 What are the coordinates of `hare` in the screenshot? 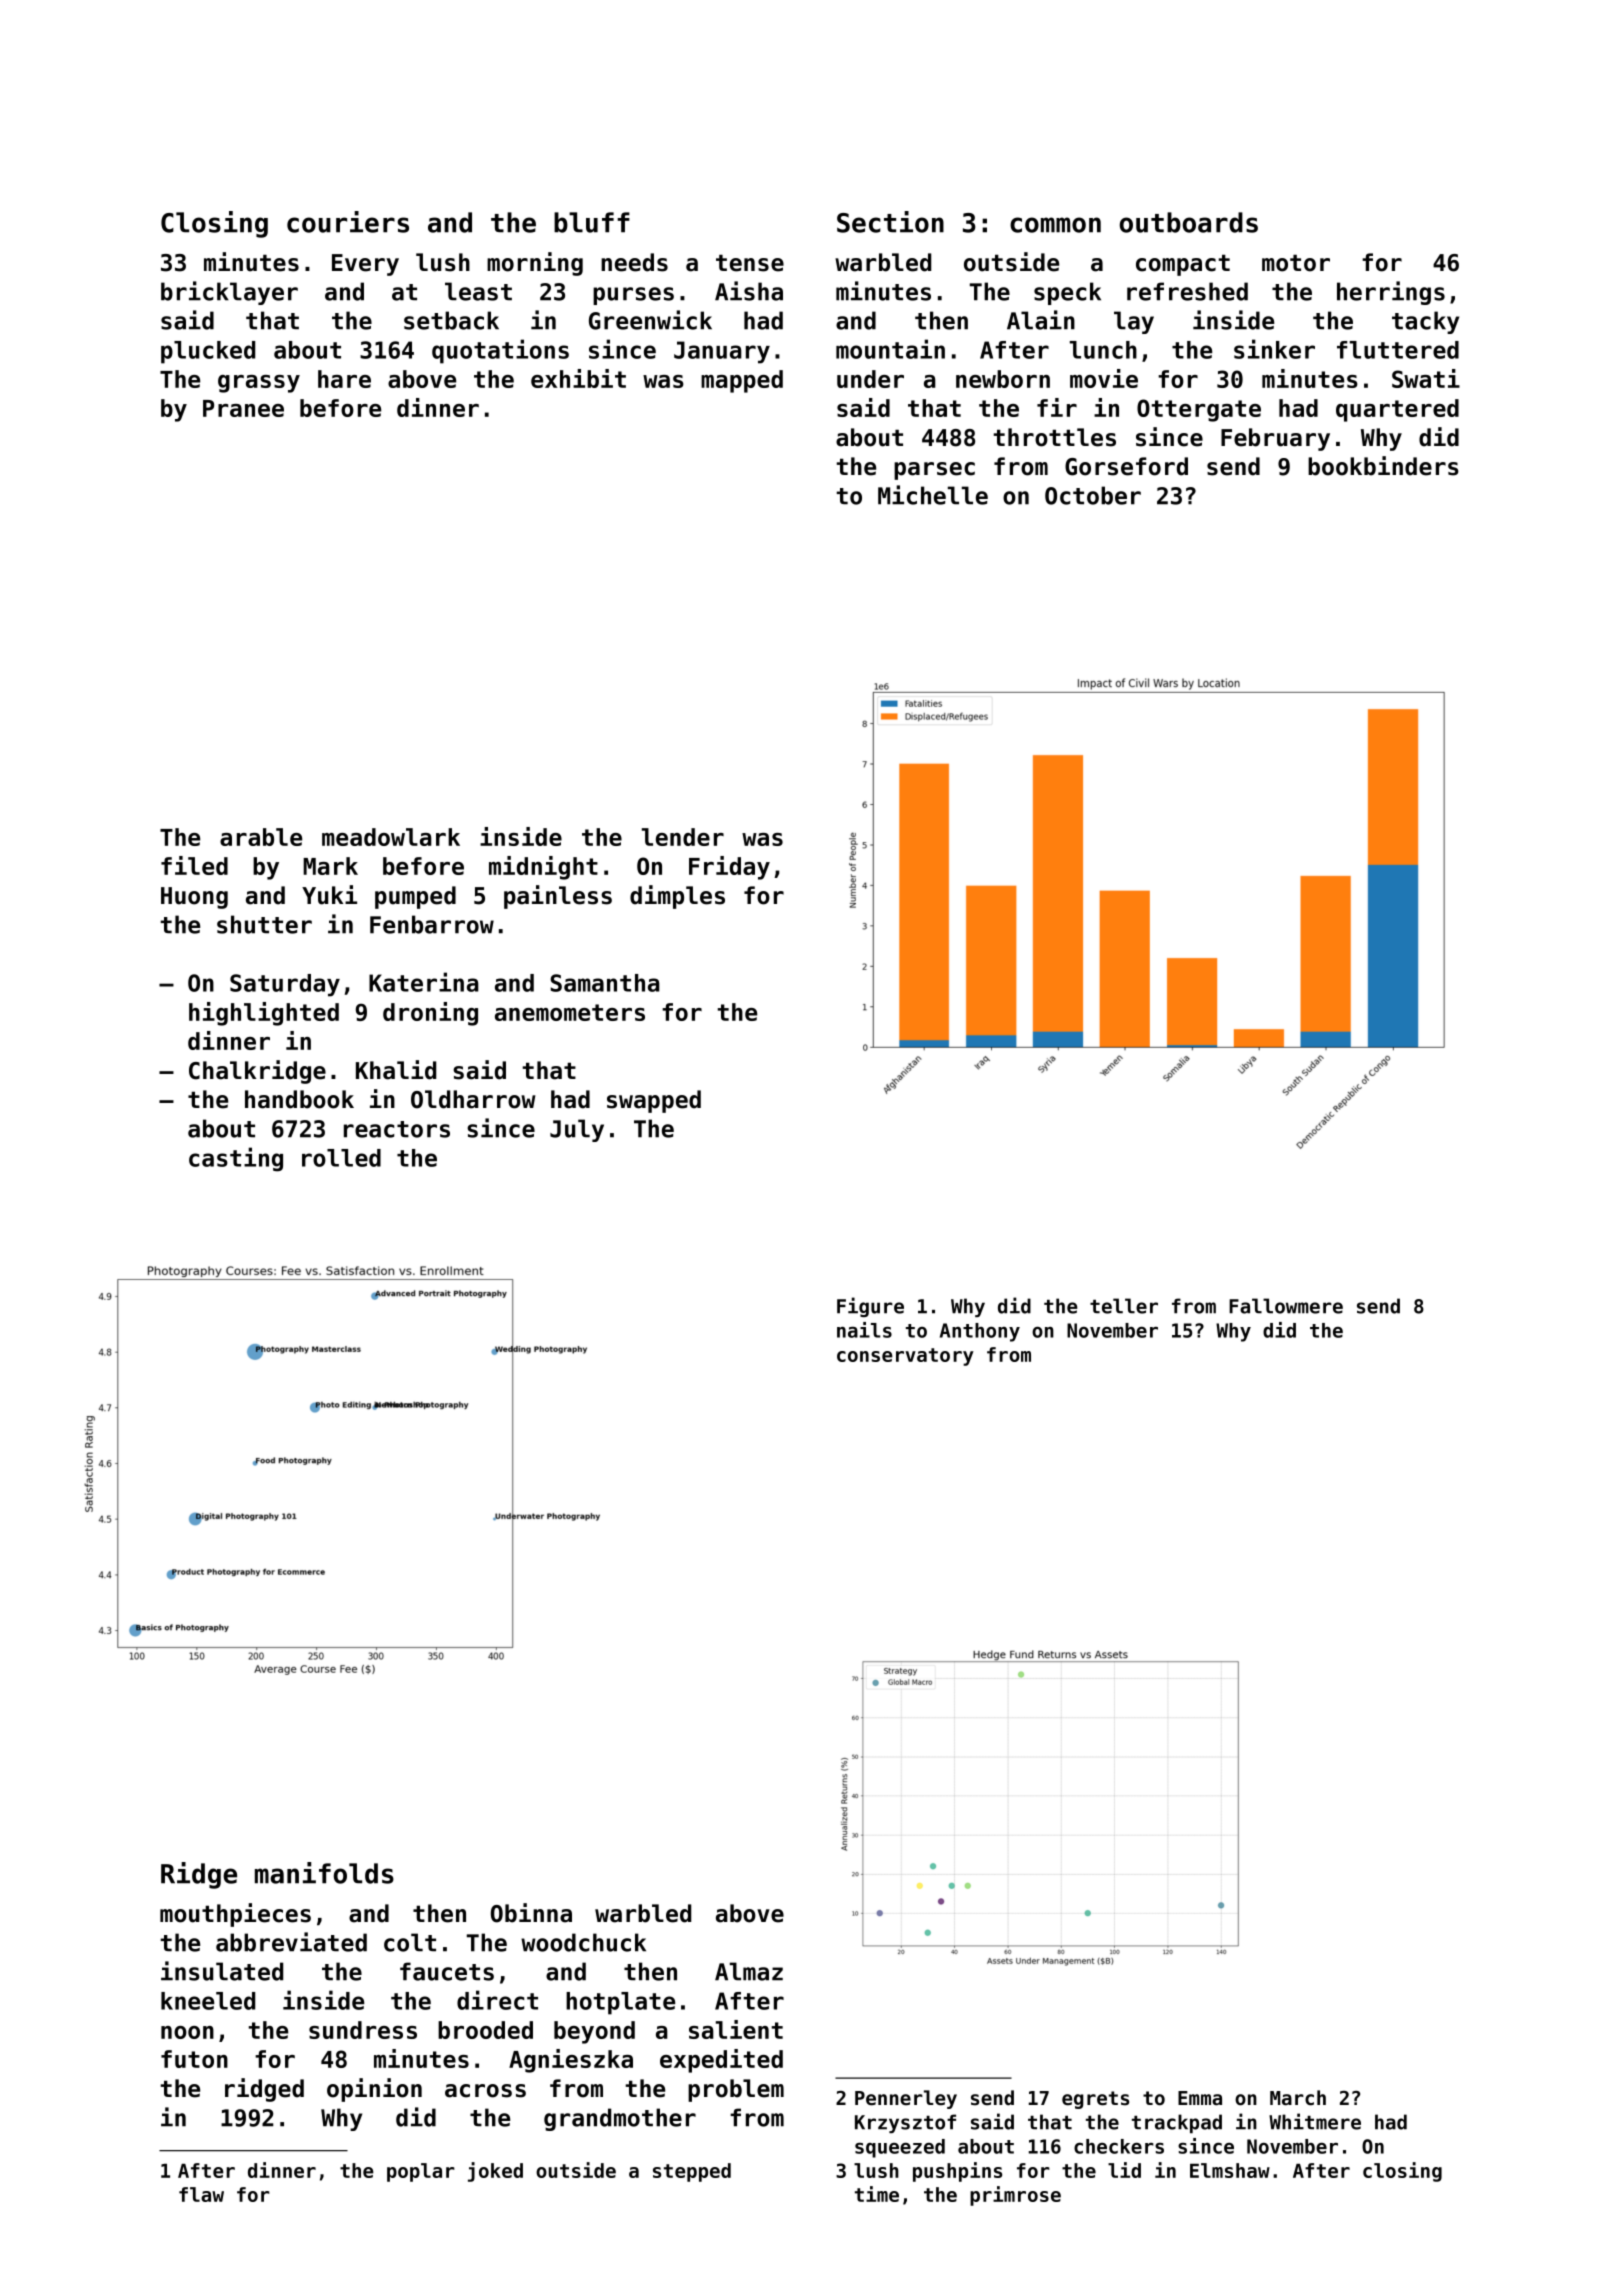 It's located at (344, 379).
